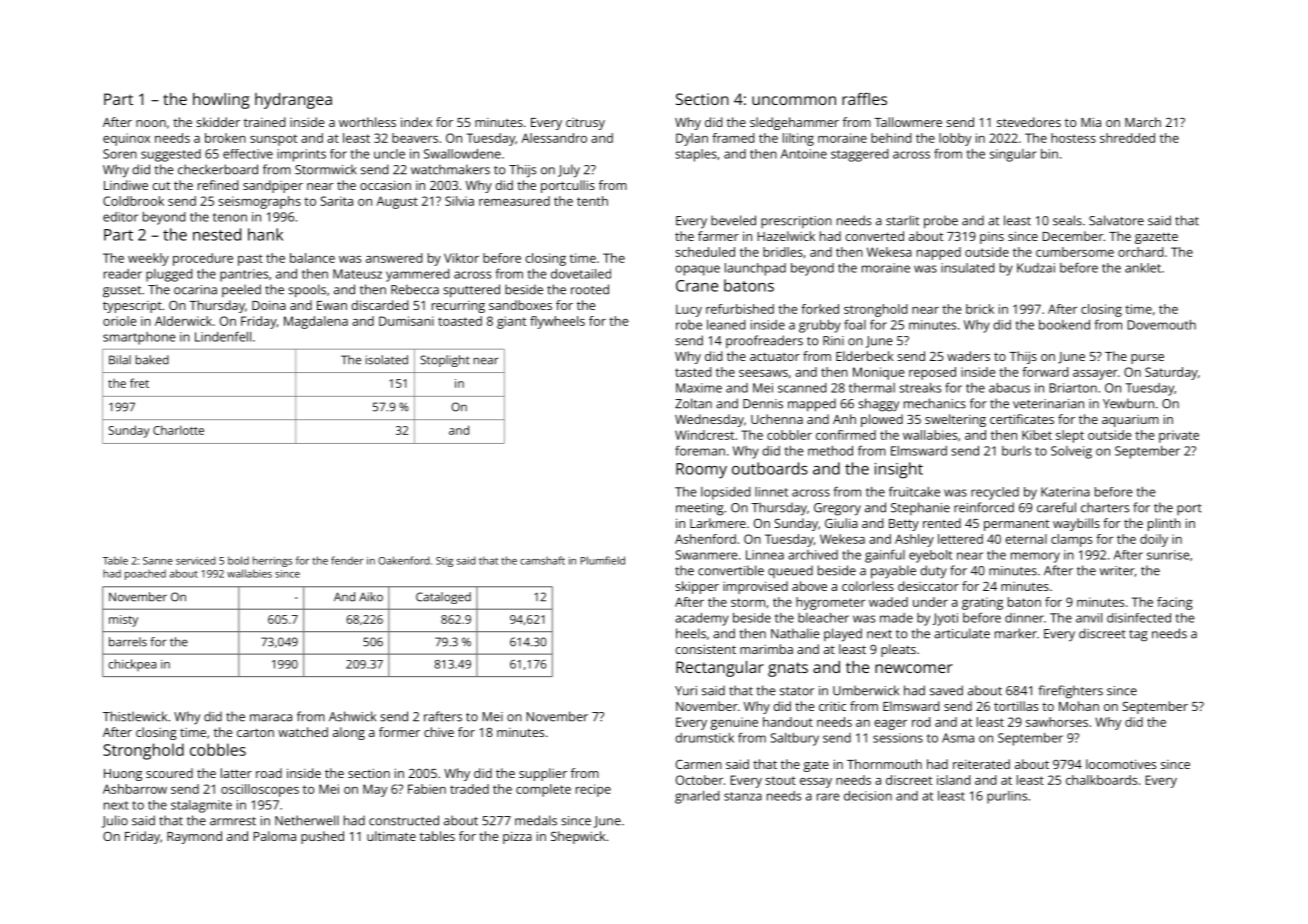 Image resolution: width=1308 pixels, height=924 pixels. I want to click on waders, so click(968, 356).
